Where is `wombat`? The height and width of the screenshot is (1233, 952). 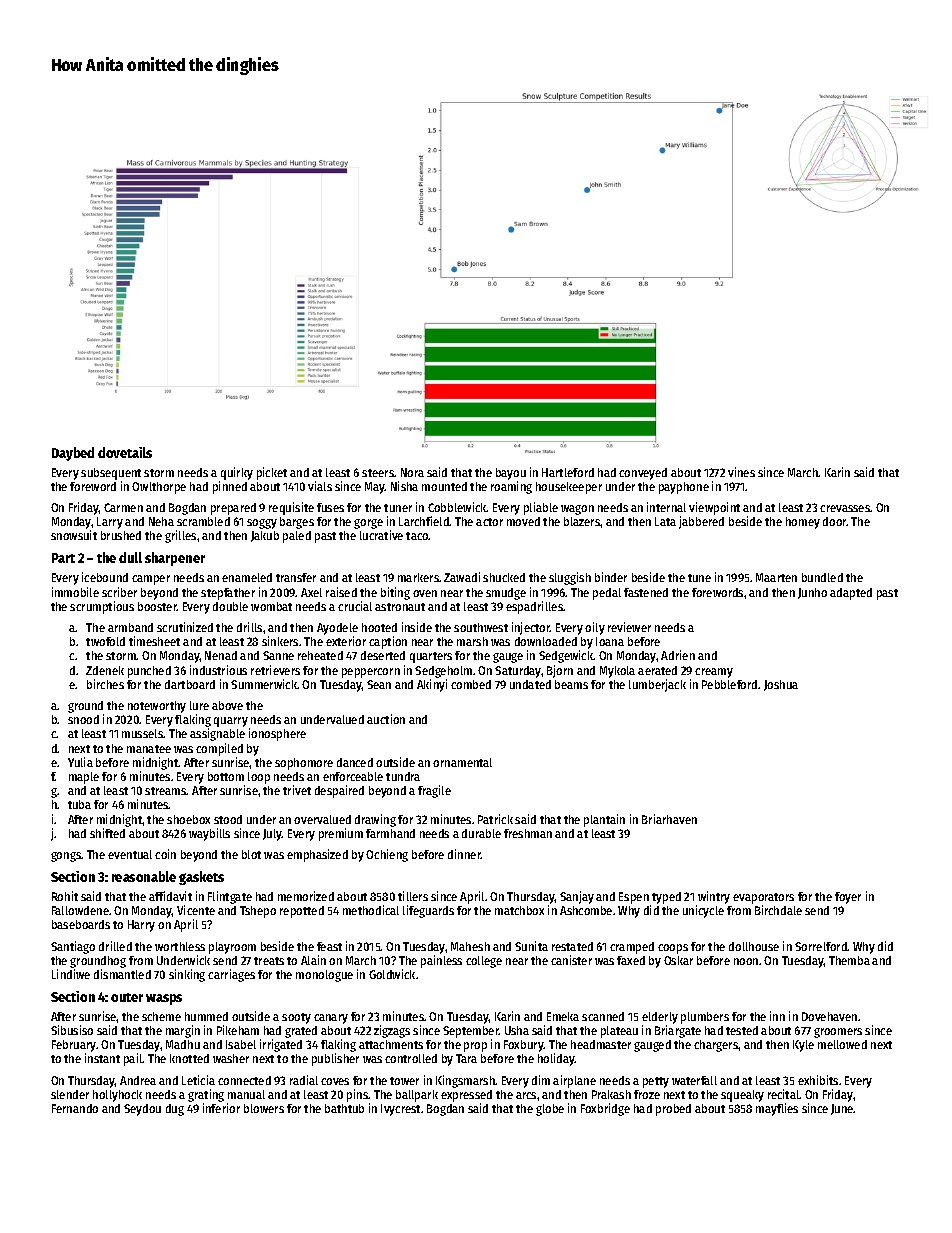
wombat is located at coordinates (271, 606).
